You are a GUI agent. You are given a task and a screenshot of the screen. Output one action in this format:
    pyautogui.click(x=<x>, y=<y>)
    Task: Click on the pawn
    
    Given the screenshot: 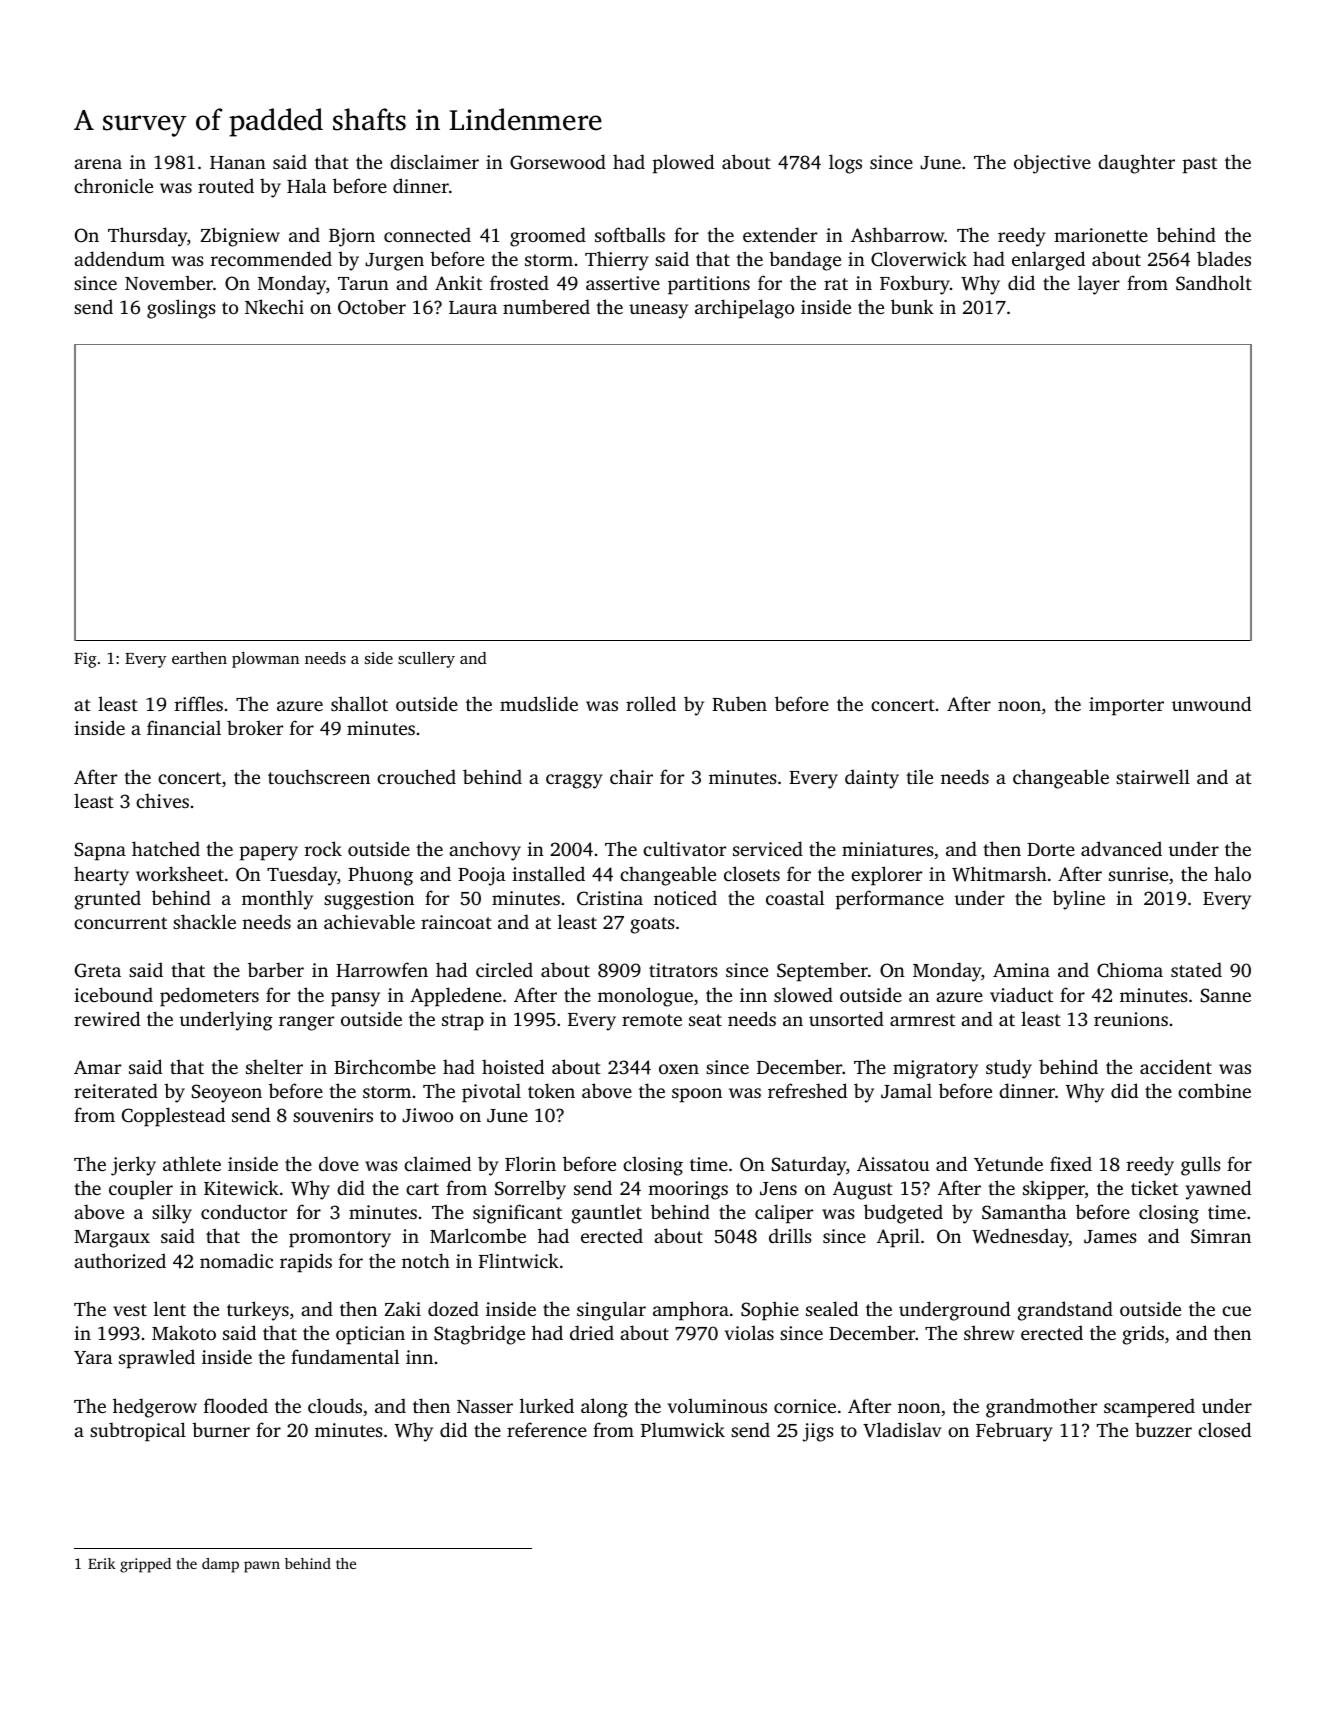 What is the action you would take?
    pyautogui.click(x=262, y=1567)
